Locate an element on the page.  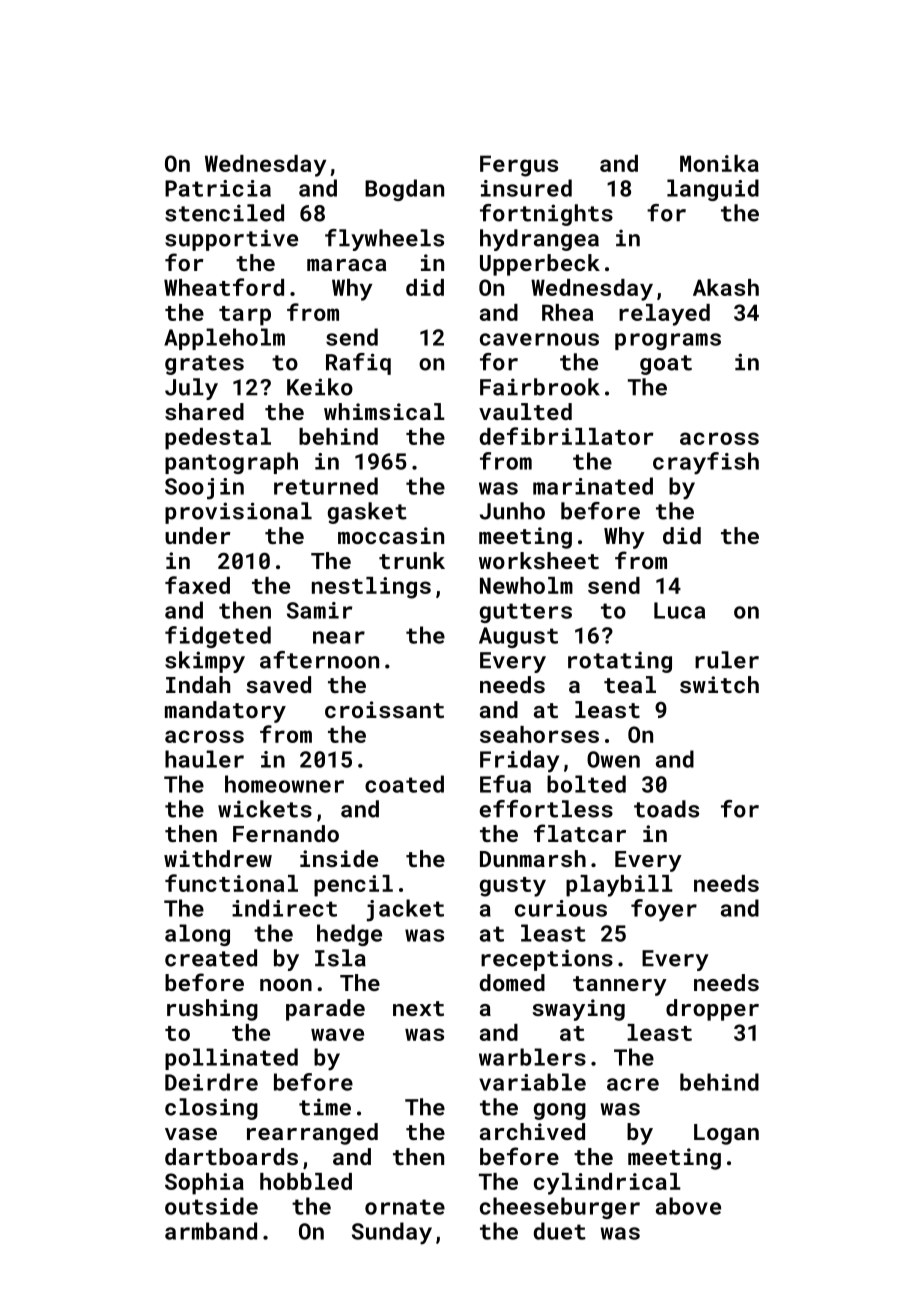
flywheels is located at coordinates (384, 240).
